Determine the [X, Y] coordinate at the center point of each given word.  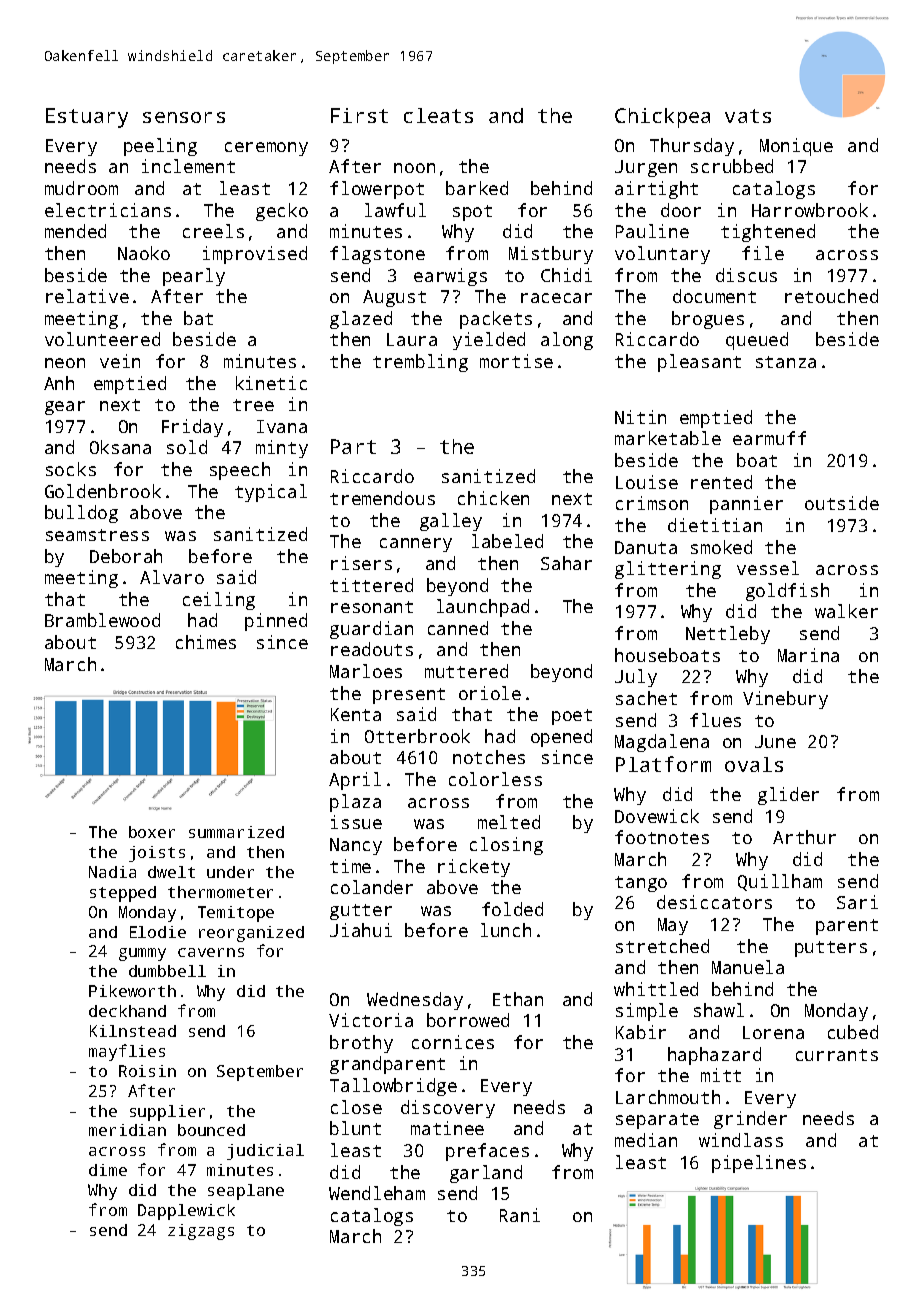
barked [477, 188]
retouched [831, 296]
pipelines [759, 1164]
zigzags [201, 1232]
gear [65, 408]
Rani [520, 1215]
